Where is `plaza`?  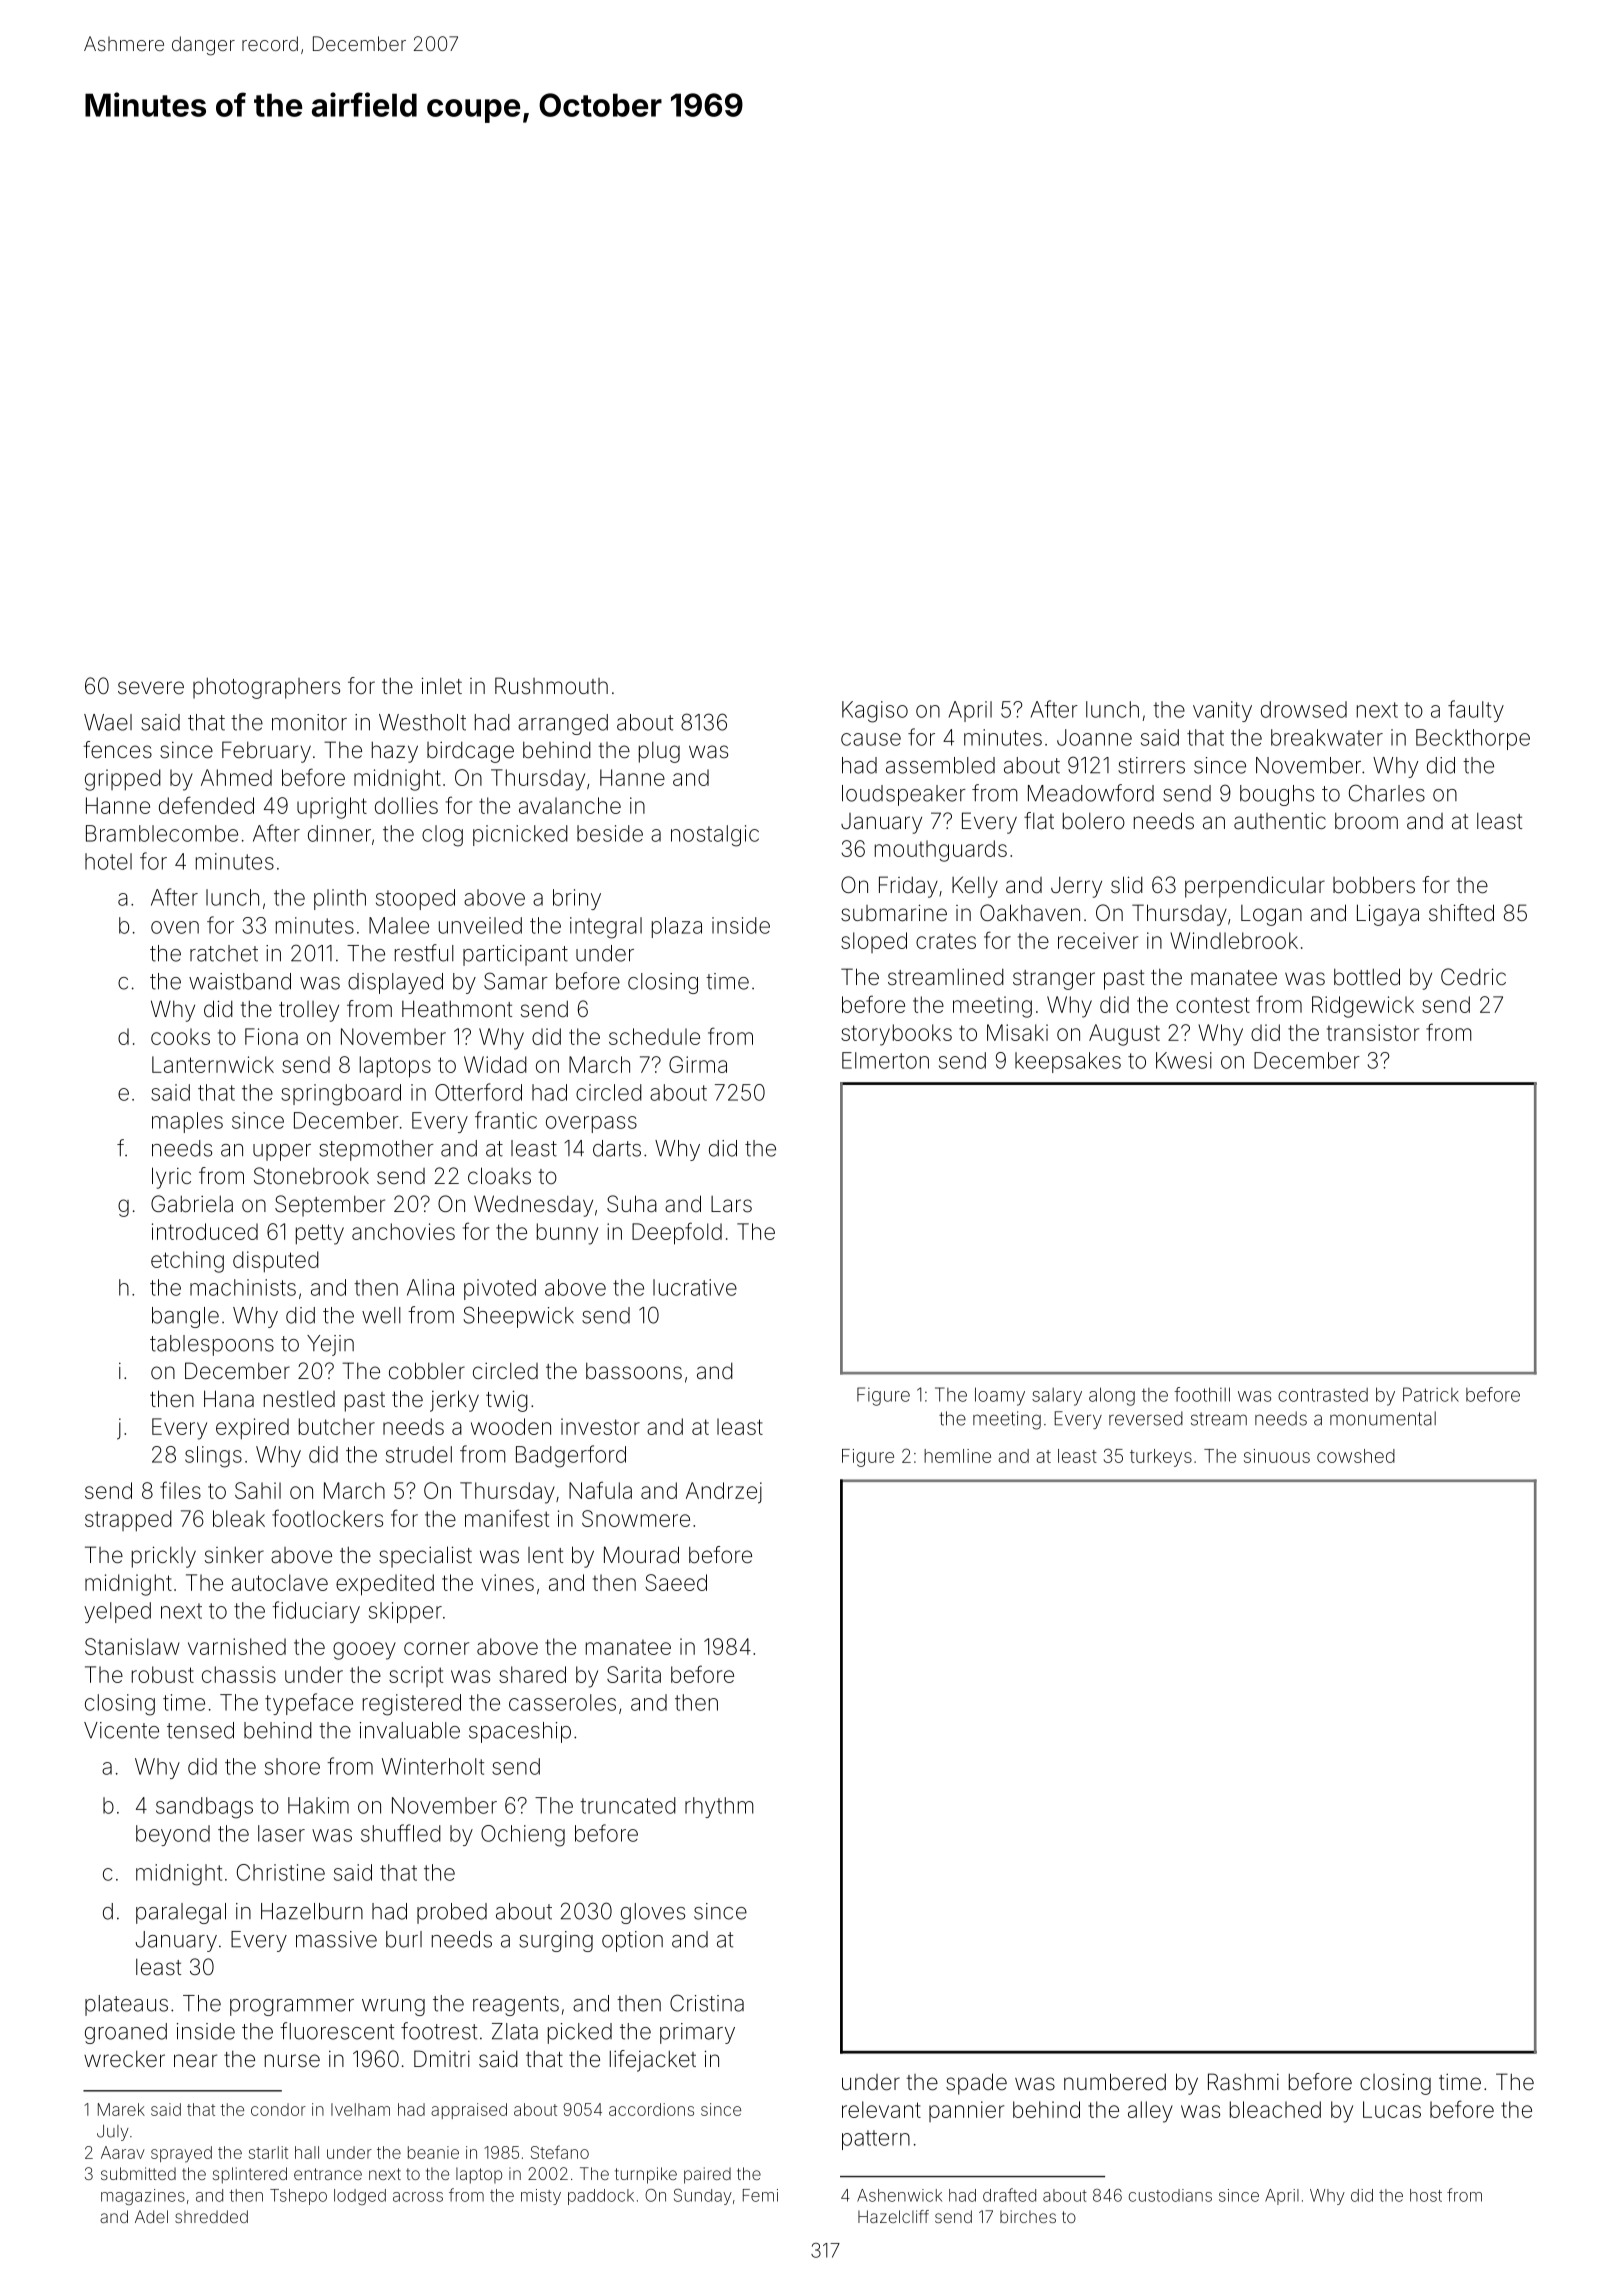
plaza is located at coordinates (677, 927).
